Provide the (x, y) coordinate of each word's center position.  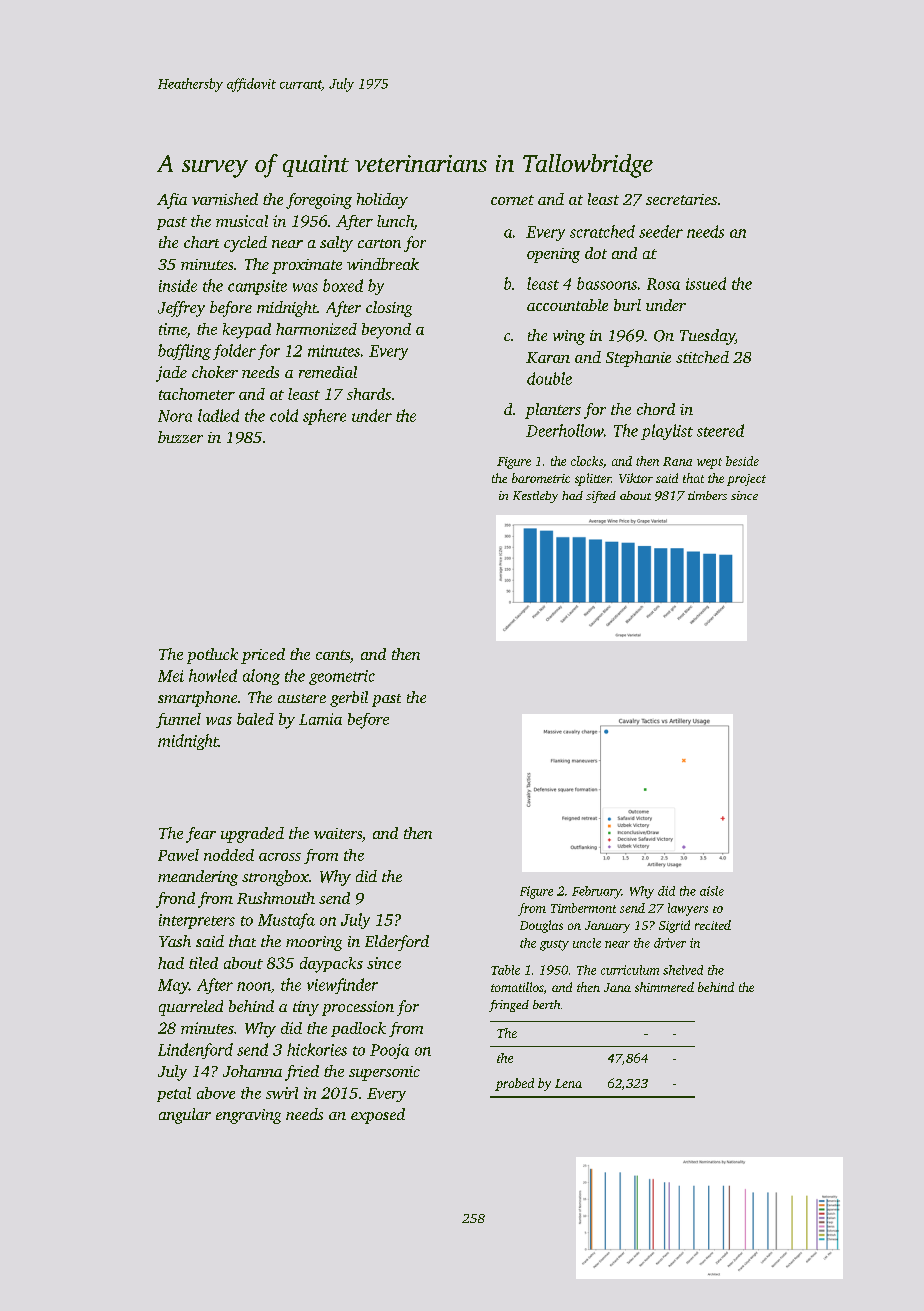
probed (514, 1084)
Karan (548, 357)
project (746, 480)
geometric (342, 677)
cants (333, 655)
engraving (248, 1116)
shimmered (664, 987)
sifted (601, 497)
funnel (178, 720)
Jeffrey (181, 309)
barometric (541, 478)
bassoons (607, 283)
